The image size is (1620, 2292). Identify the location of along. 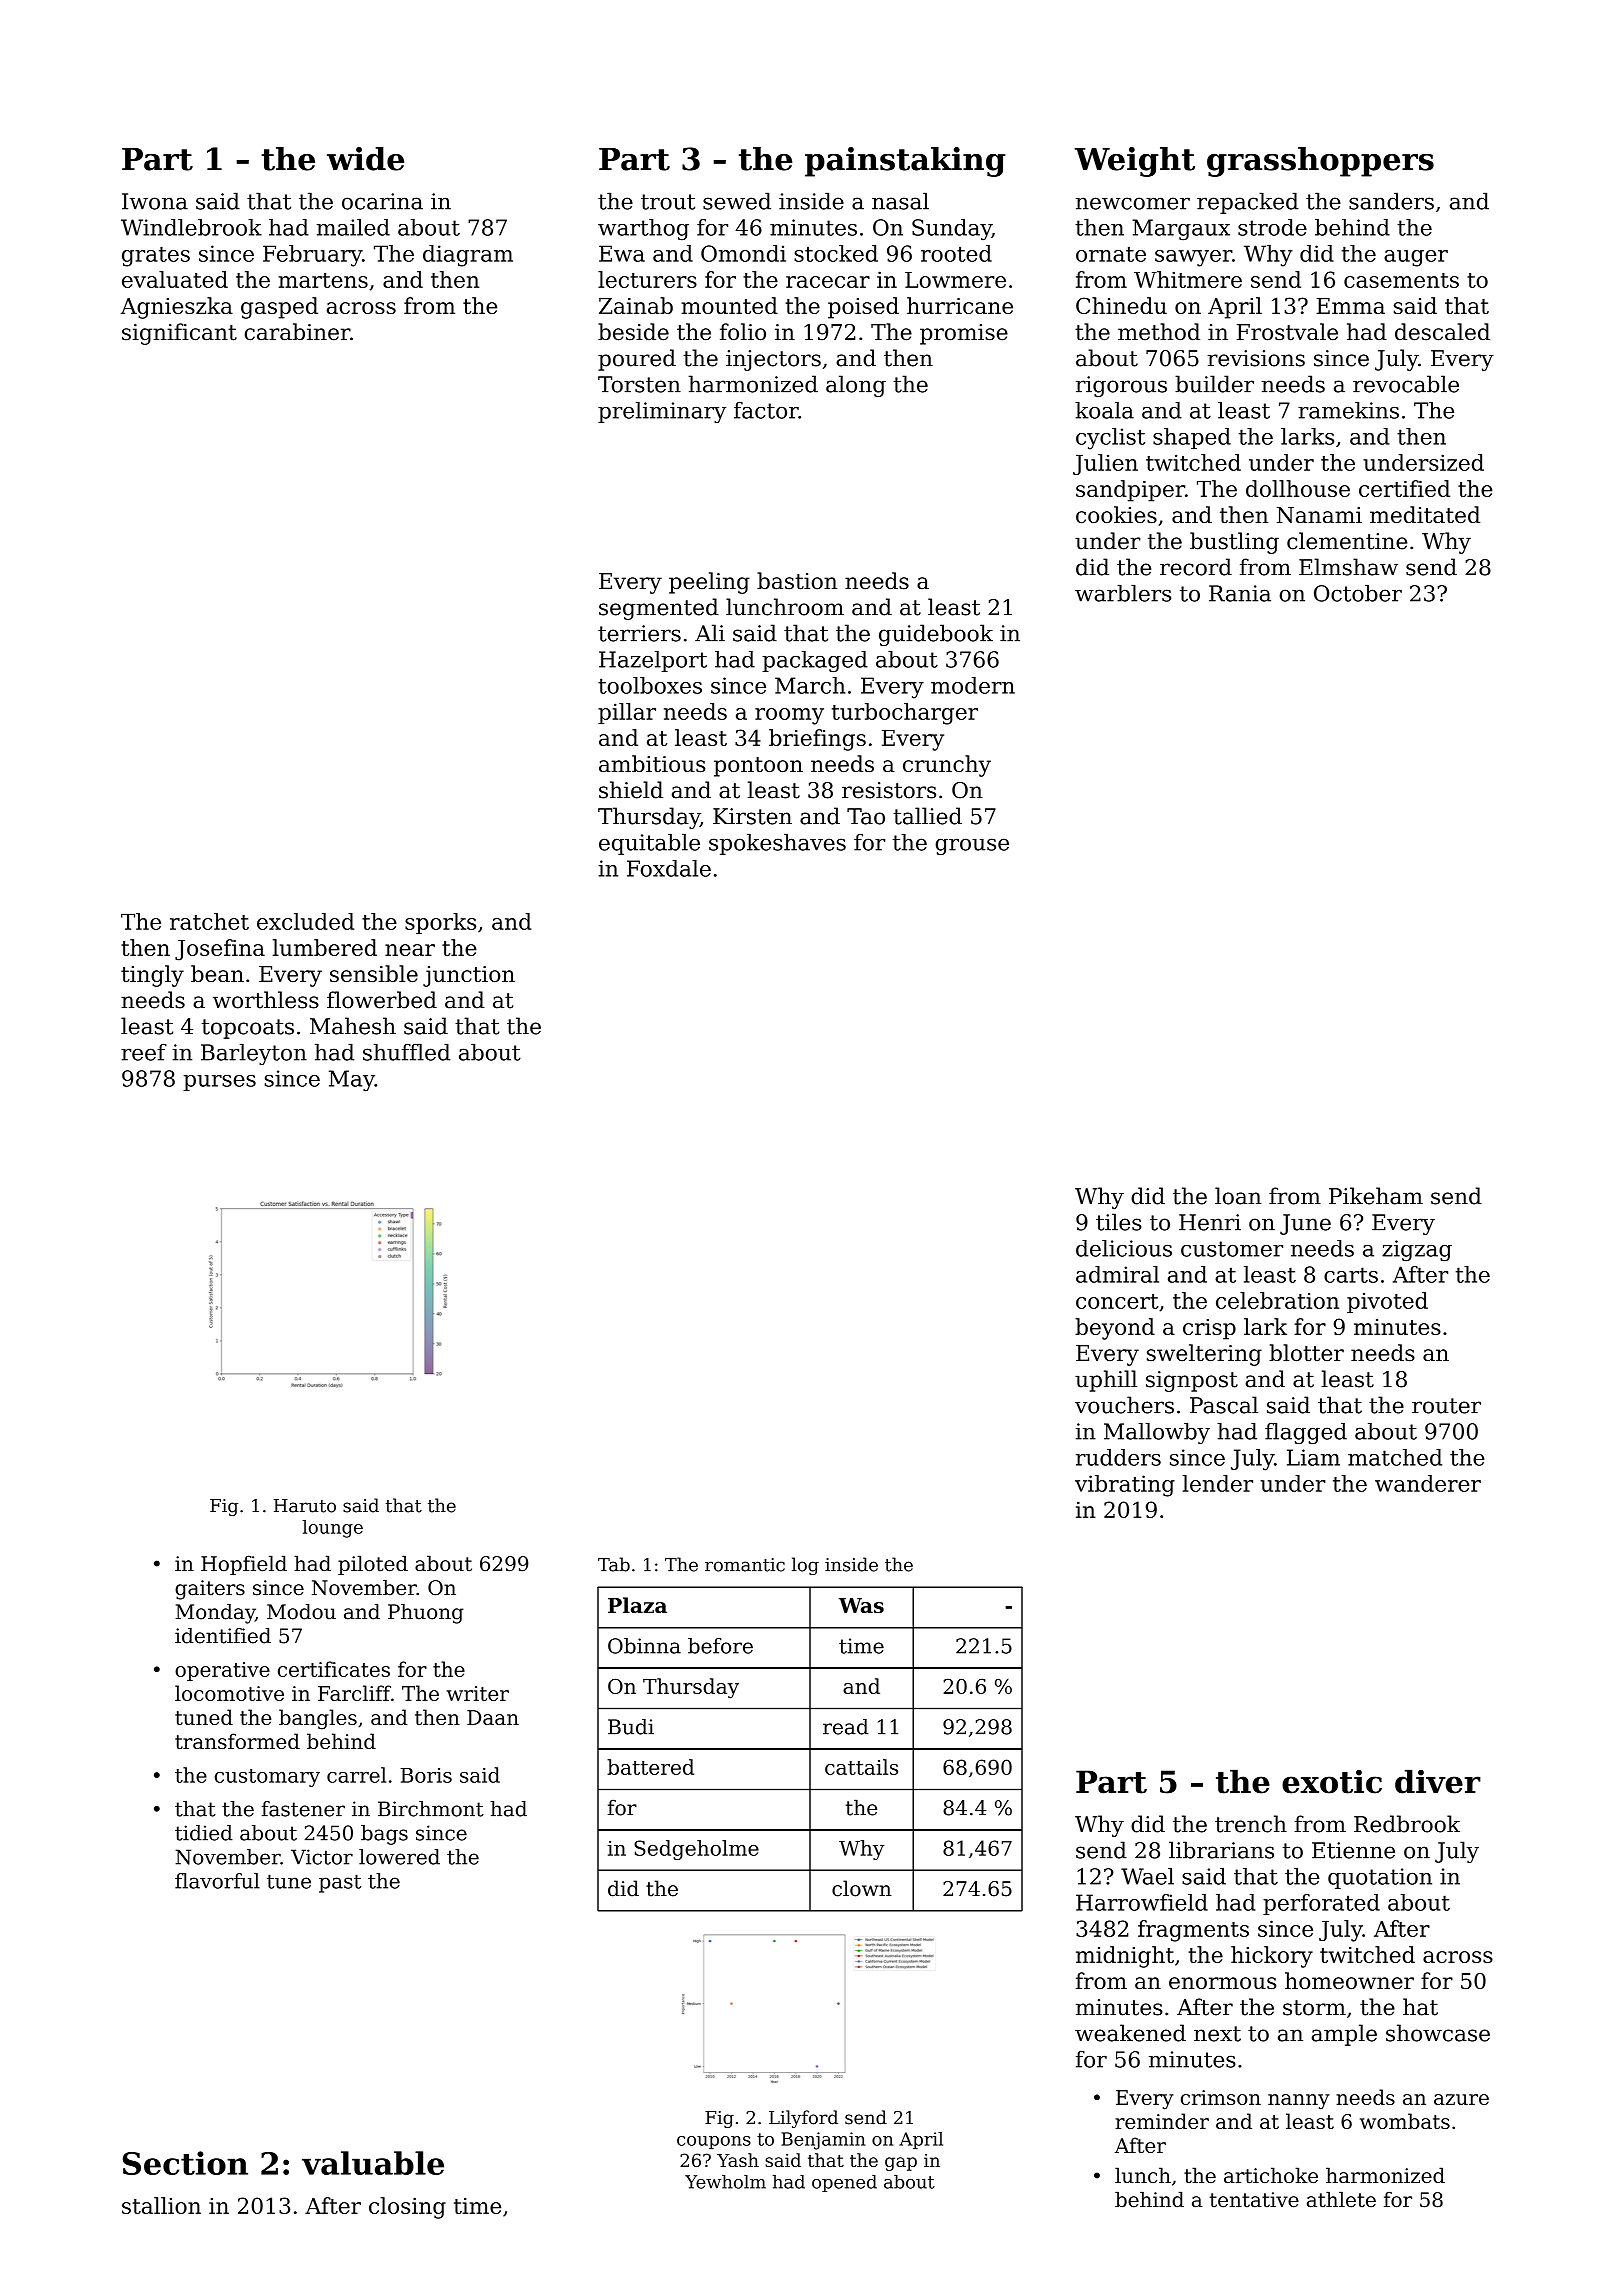
(856, 386).
